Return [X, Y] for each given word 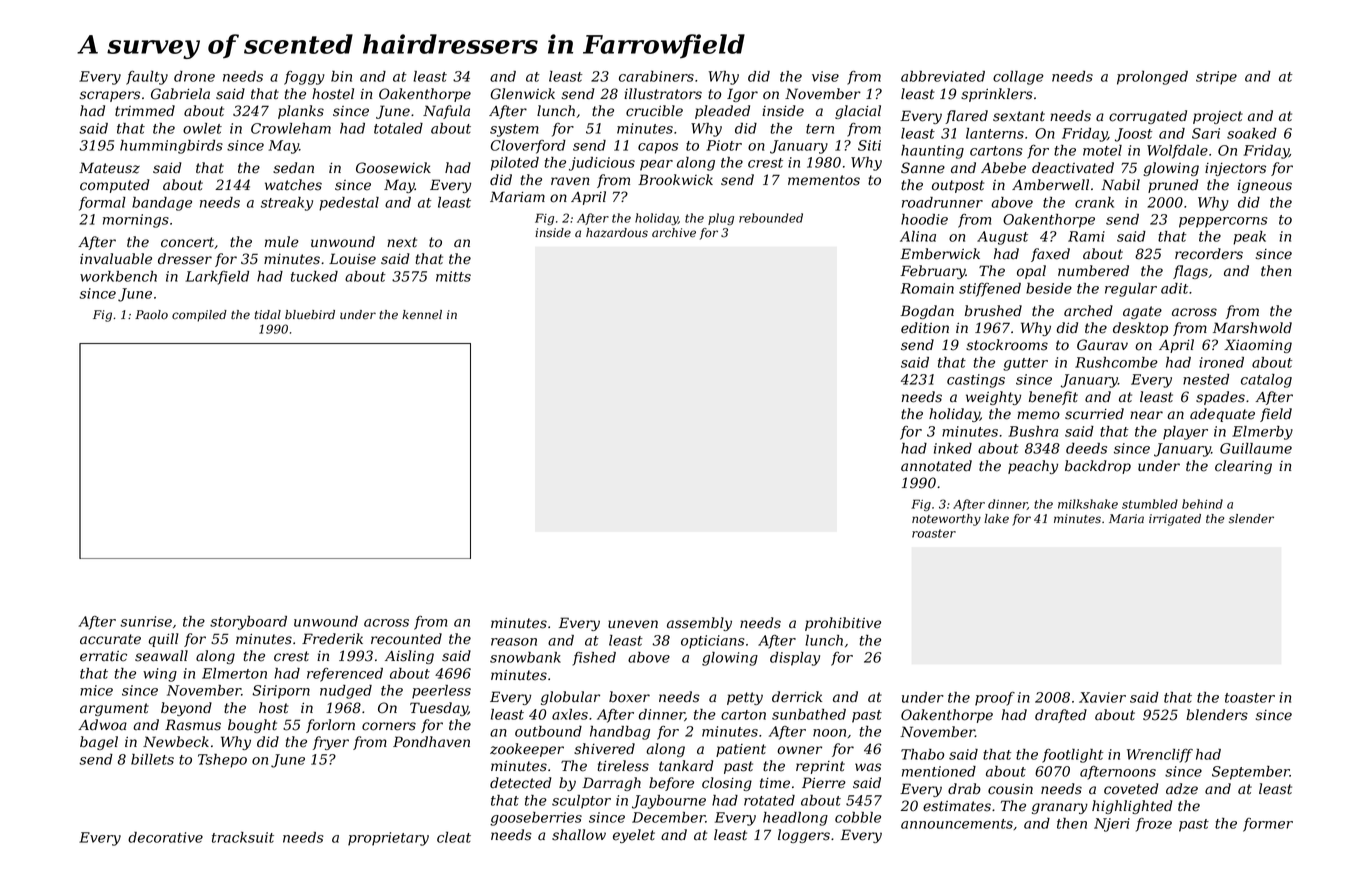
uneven [633, 624]
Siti [869, 145]
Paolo [151, 315]
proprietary [388, 839]
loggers [804, 836]
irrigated [1175, 520]
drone [194, 76]
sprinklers [997, 95]
